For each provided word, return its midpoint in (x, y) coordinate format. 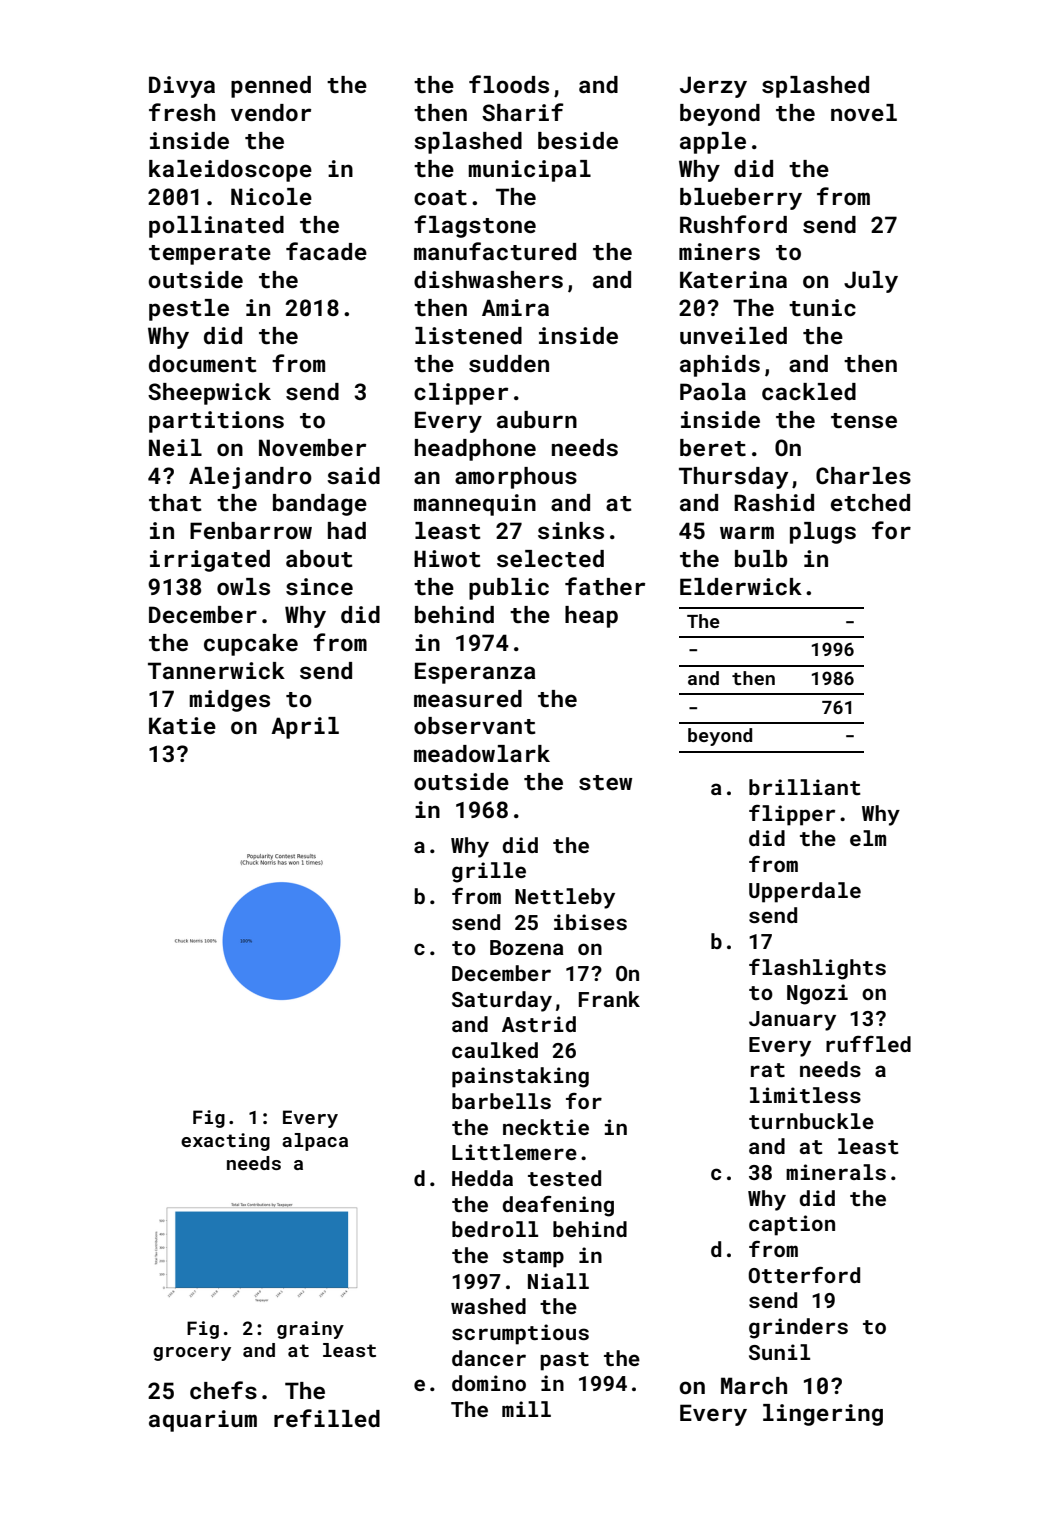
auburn (537, 419)
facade (326, 251)
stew (605, 782)
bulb (761, 558)
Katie (182, 725)
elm (868, 838)
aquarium (203, 1421)
